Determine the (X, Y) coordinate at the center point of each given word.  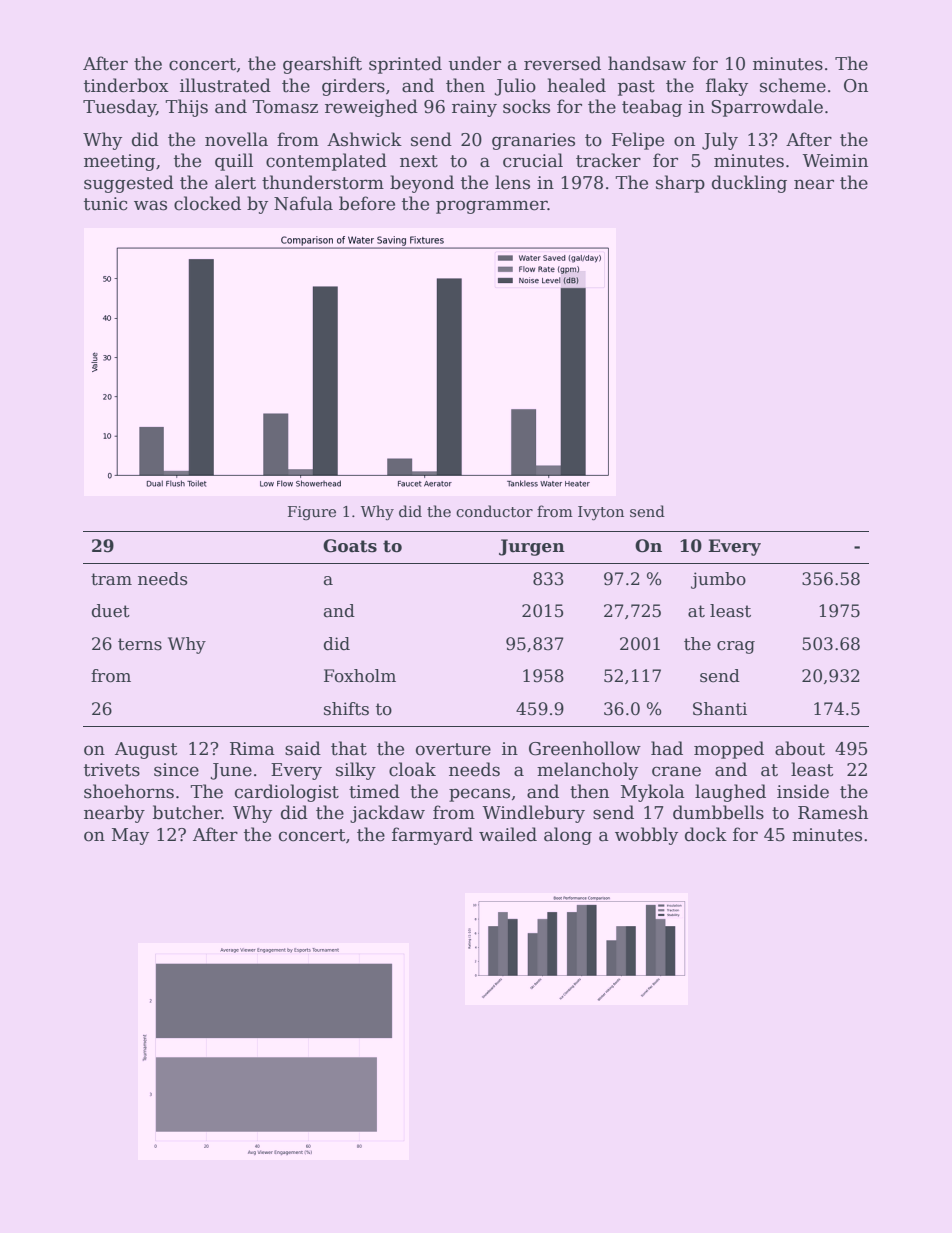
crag (736, 647)
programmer (492, 207)
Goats (350, 546)
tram (111, 579)
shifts (346, 709)
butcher (187, 812)
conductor (494, 511)
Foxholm (360, 676)
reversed (562, 63)
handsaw (647, 63)
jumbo (718, 580)
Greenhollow (585, 748)
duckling (749, 184)
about (800, 748)
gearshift (322, 65)
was (150, 205)
